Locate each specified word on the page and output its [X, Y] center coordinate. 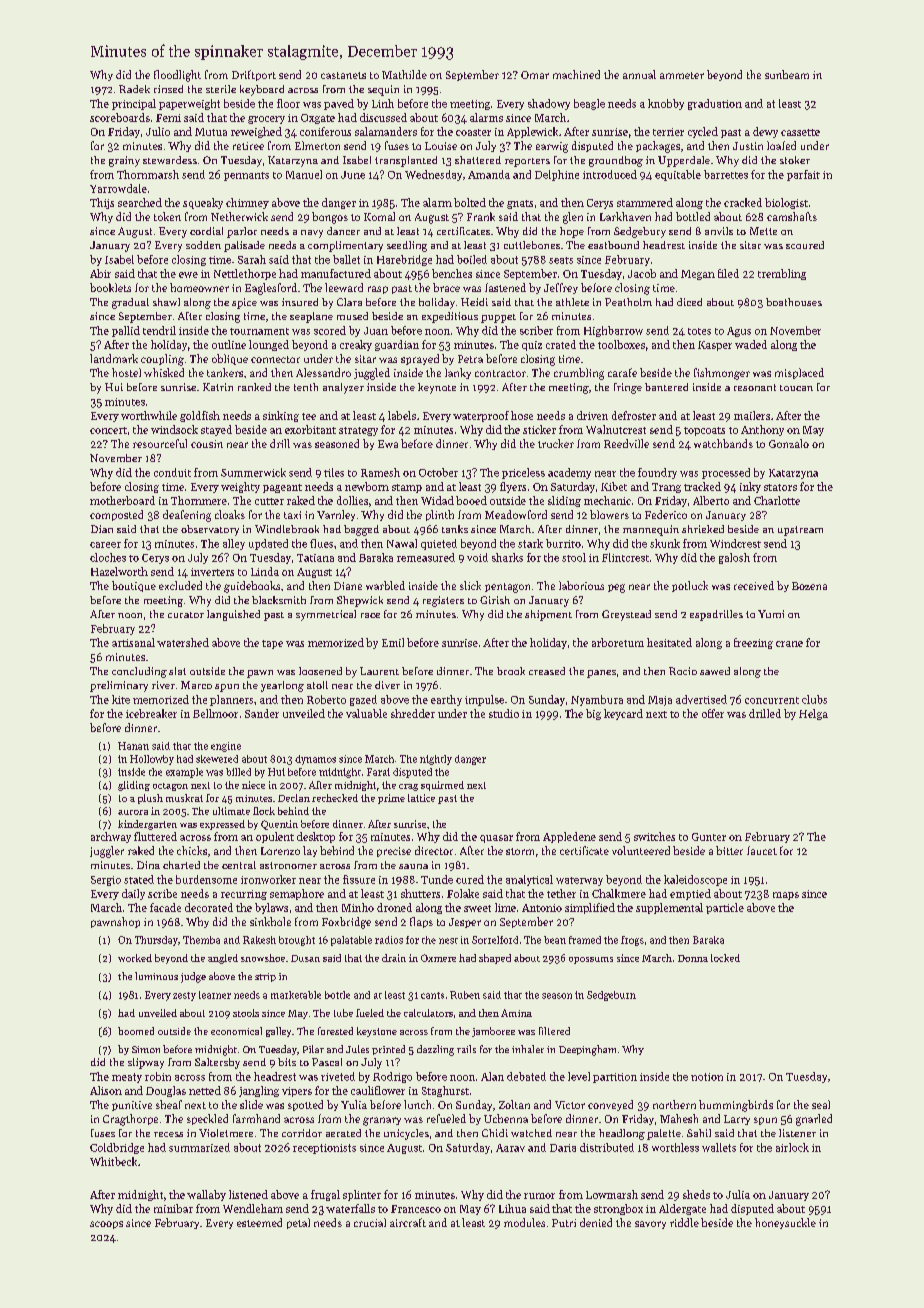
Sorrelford [495, 940]
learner [215, 995]
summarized [199, 1147]
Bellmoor [215, 713]
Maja [660, 701]
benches [452, 273]
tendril [159, 330]
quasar [496, 839]
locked [725, 958]
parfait [803, 175]
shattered [478, 160]
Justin [748, 146]
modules [524, 1222]
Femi [168, 118]
